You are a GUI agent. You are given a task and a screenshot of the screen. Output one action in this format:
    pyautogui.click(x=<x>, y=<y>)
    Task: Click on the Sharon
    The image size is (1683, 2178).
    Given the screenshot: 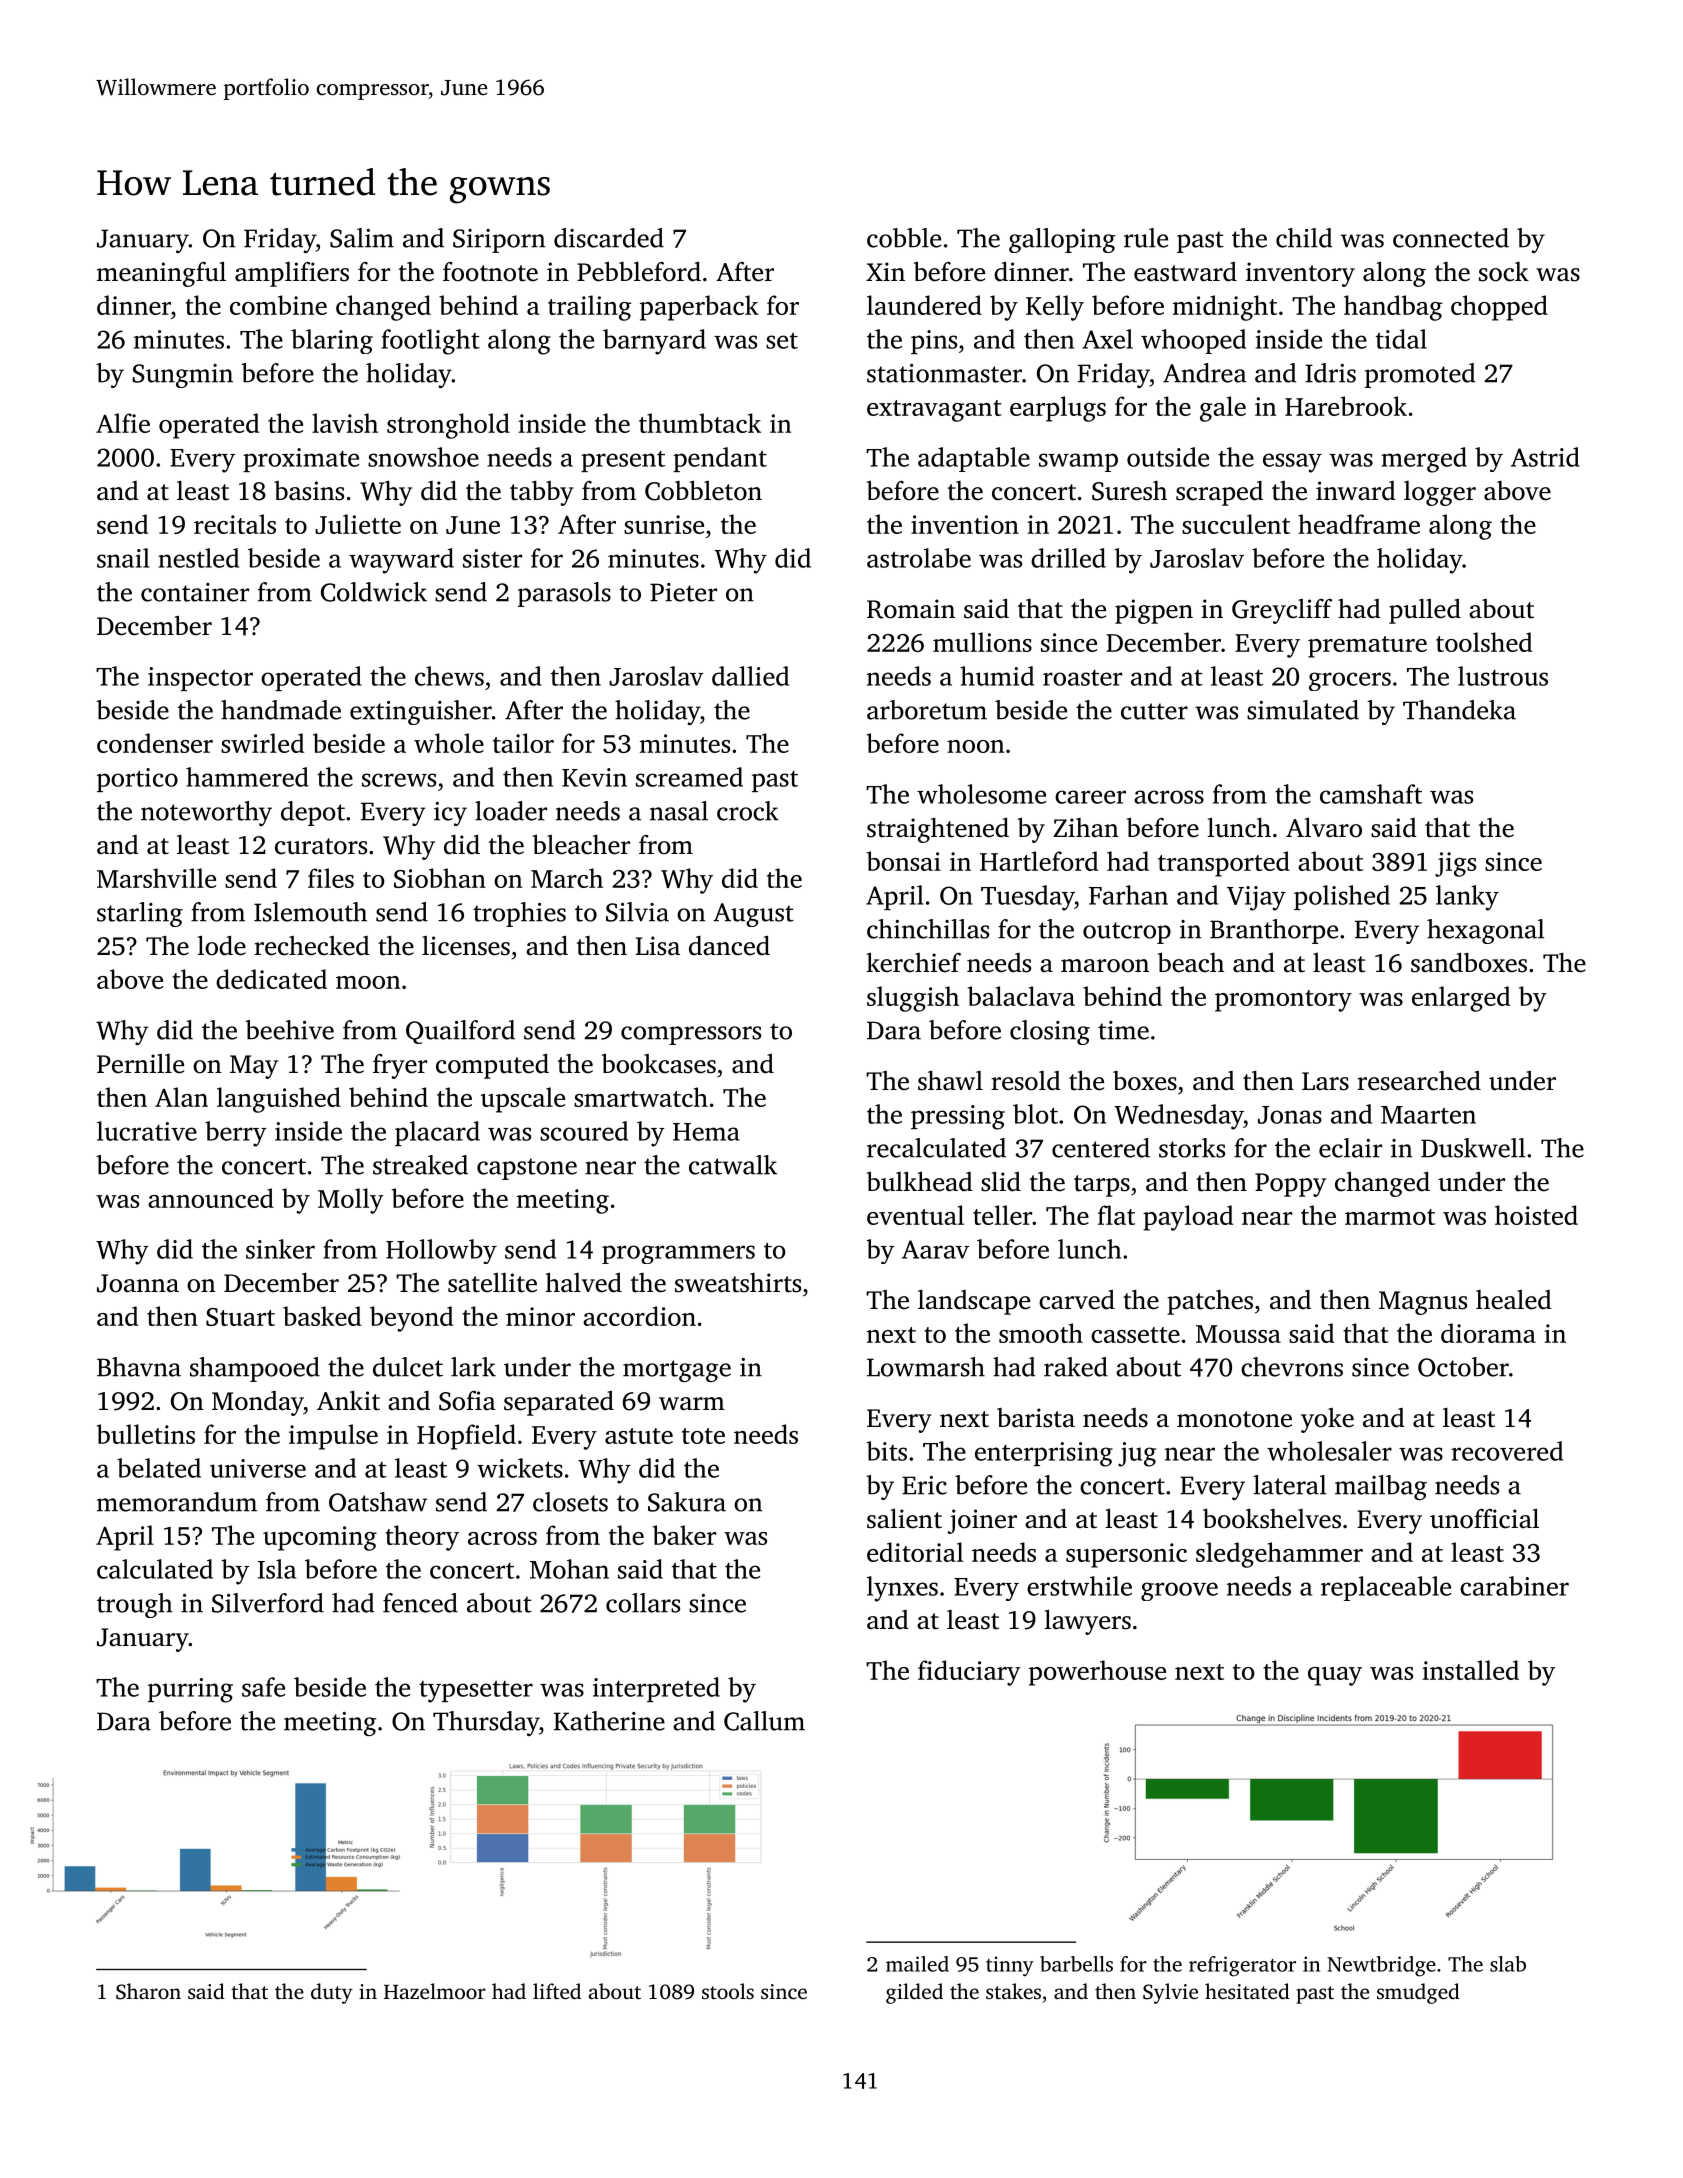 What is the action you would take?
    pyautogui.click(x=148, y=1991)
